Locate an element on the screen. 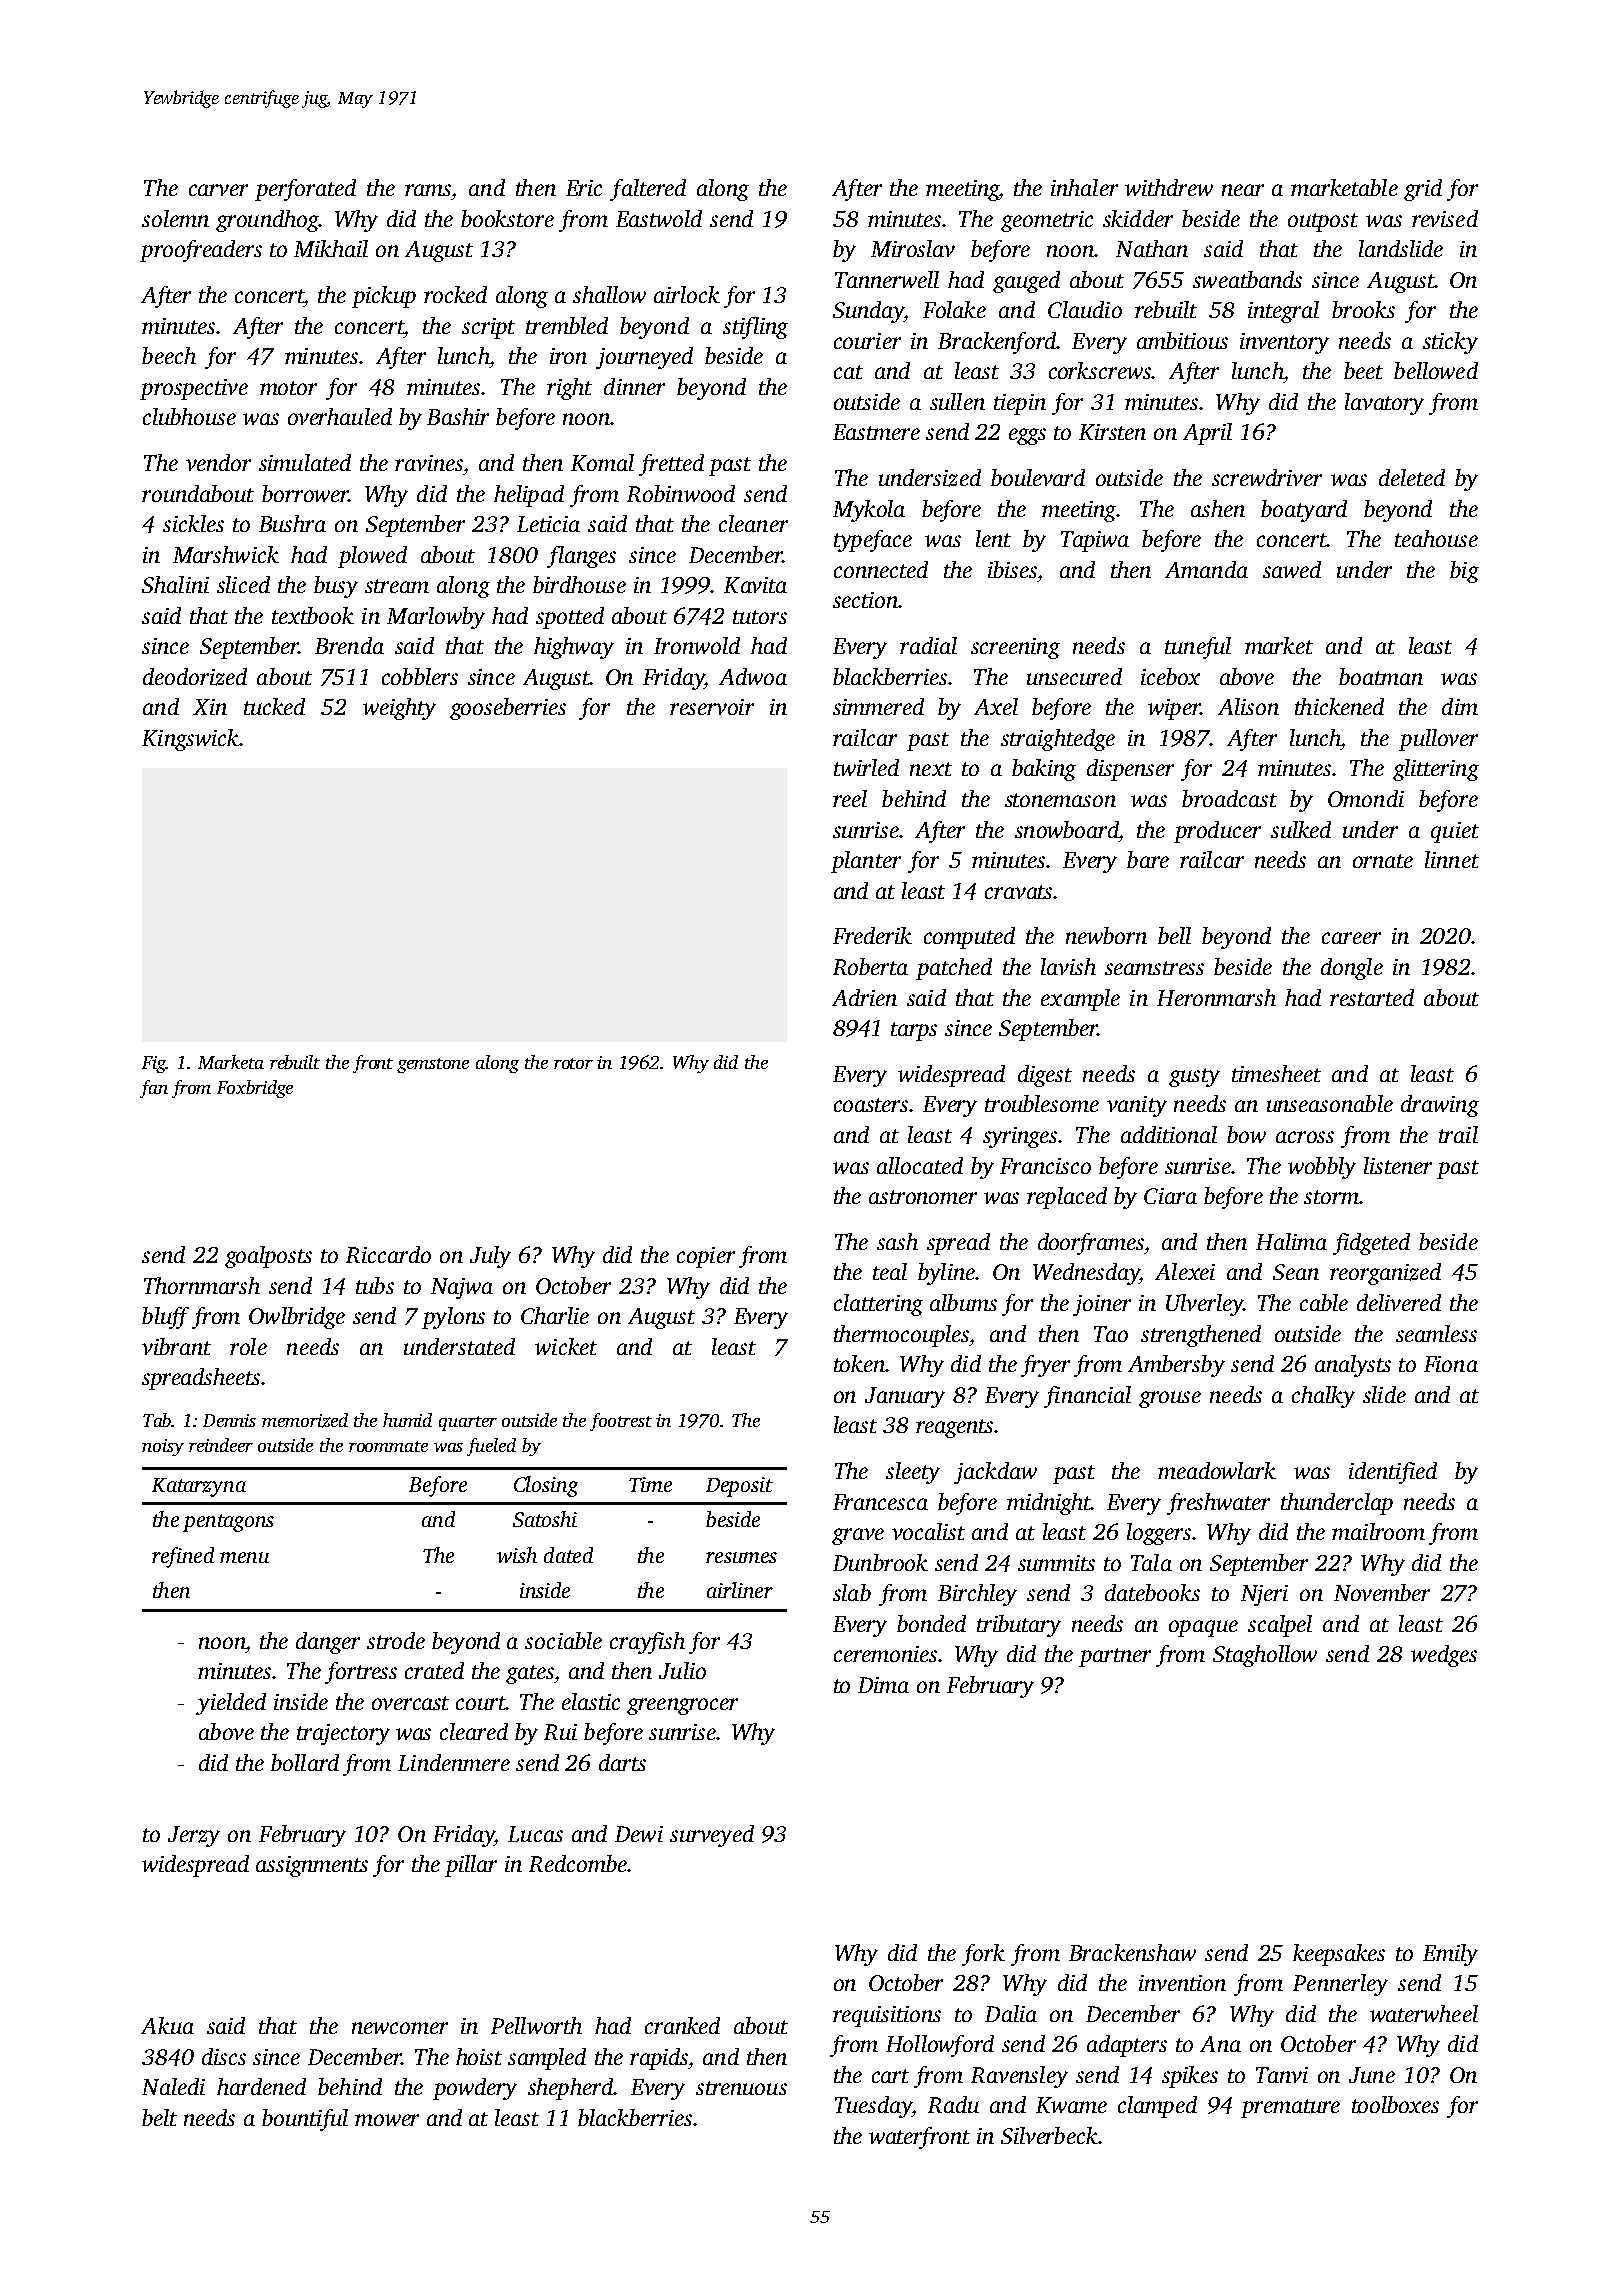 This screenshot has width=1620, height=2292. menu is located at coordinates (244, 1557).
